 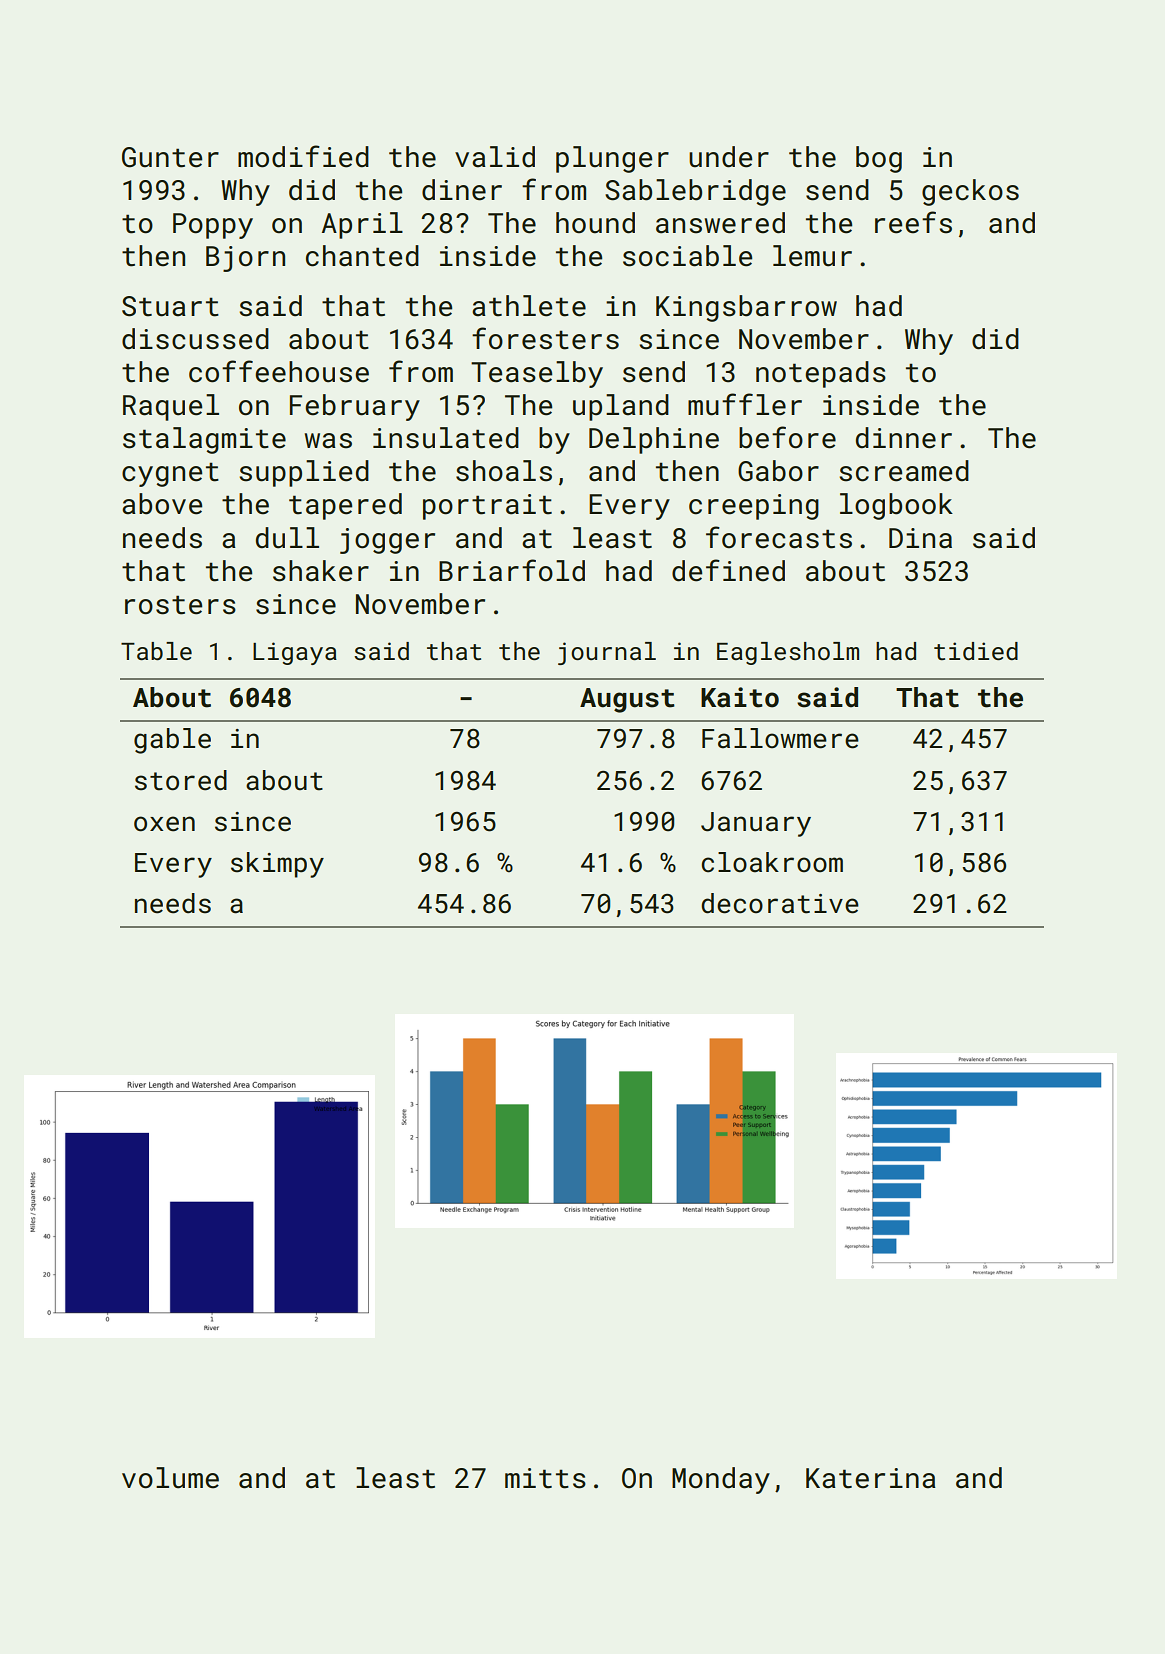 What do you see at coordinates (512, 570) in the document?
I see `Briarfold` at bounding box center [512, 570].
